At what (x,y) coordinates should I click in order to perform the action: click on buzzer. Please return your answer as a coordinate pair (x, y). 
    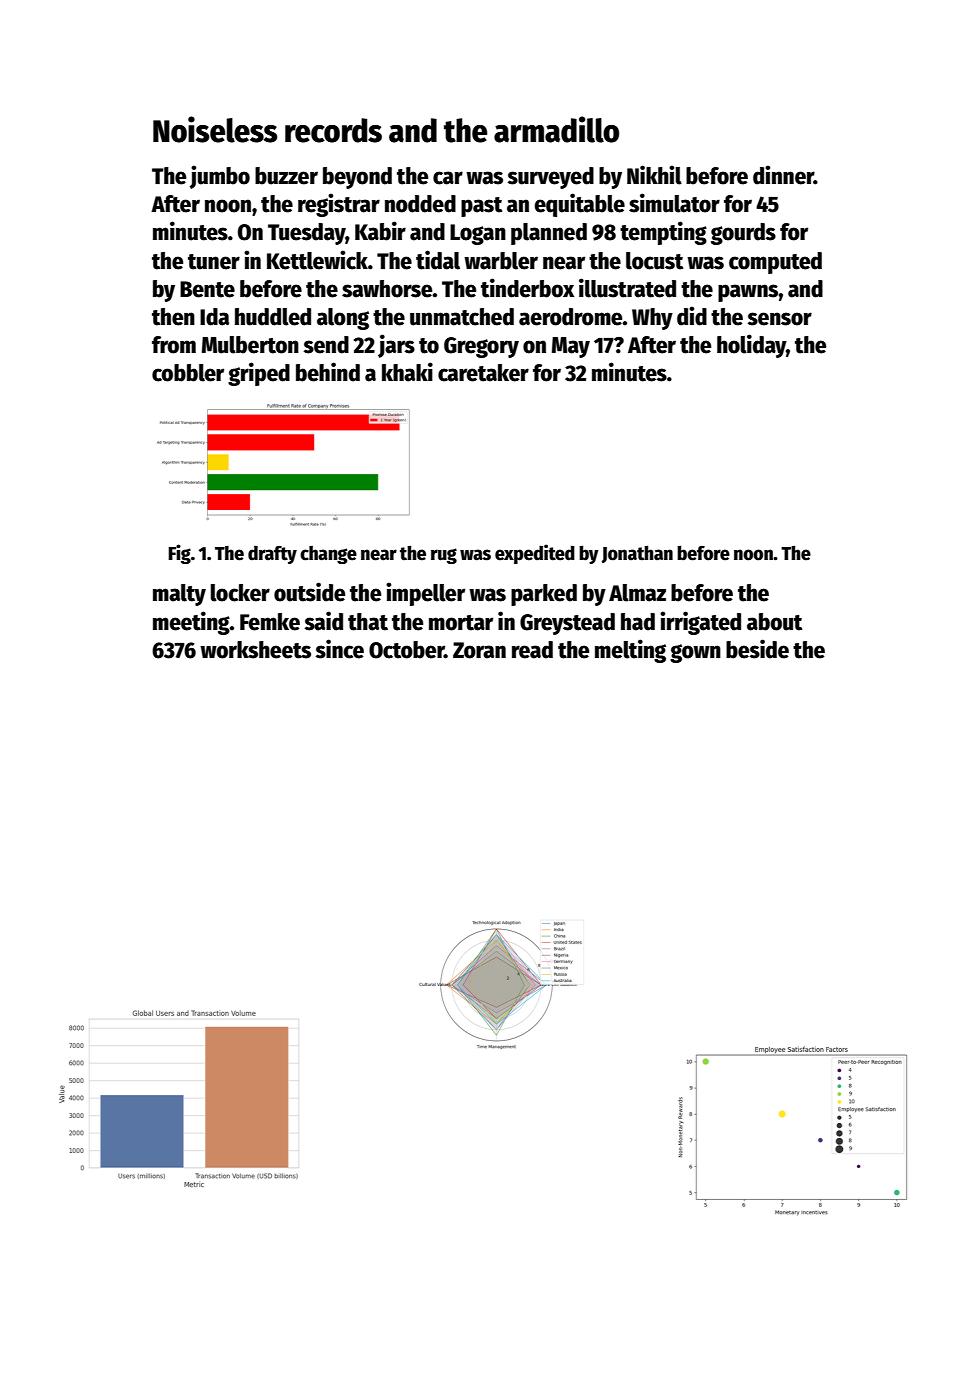
    Looking at the image, I should click on (286, 176).
